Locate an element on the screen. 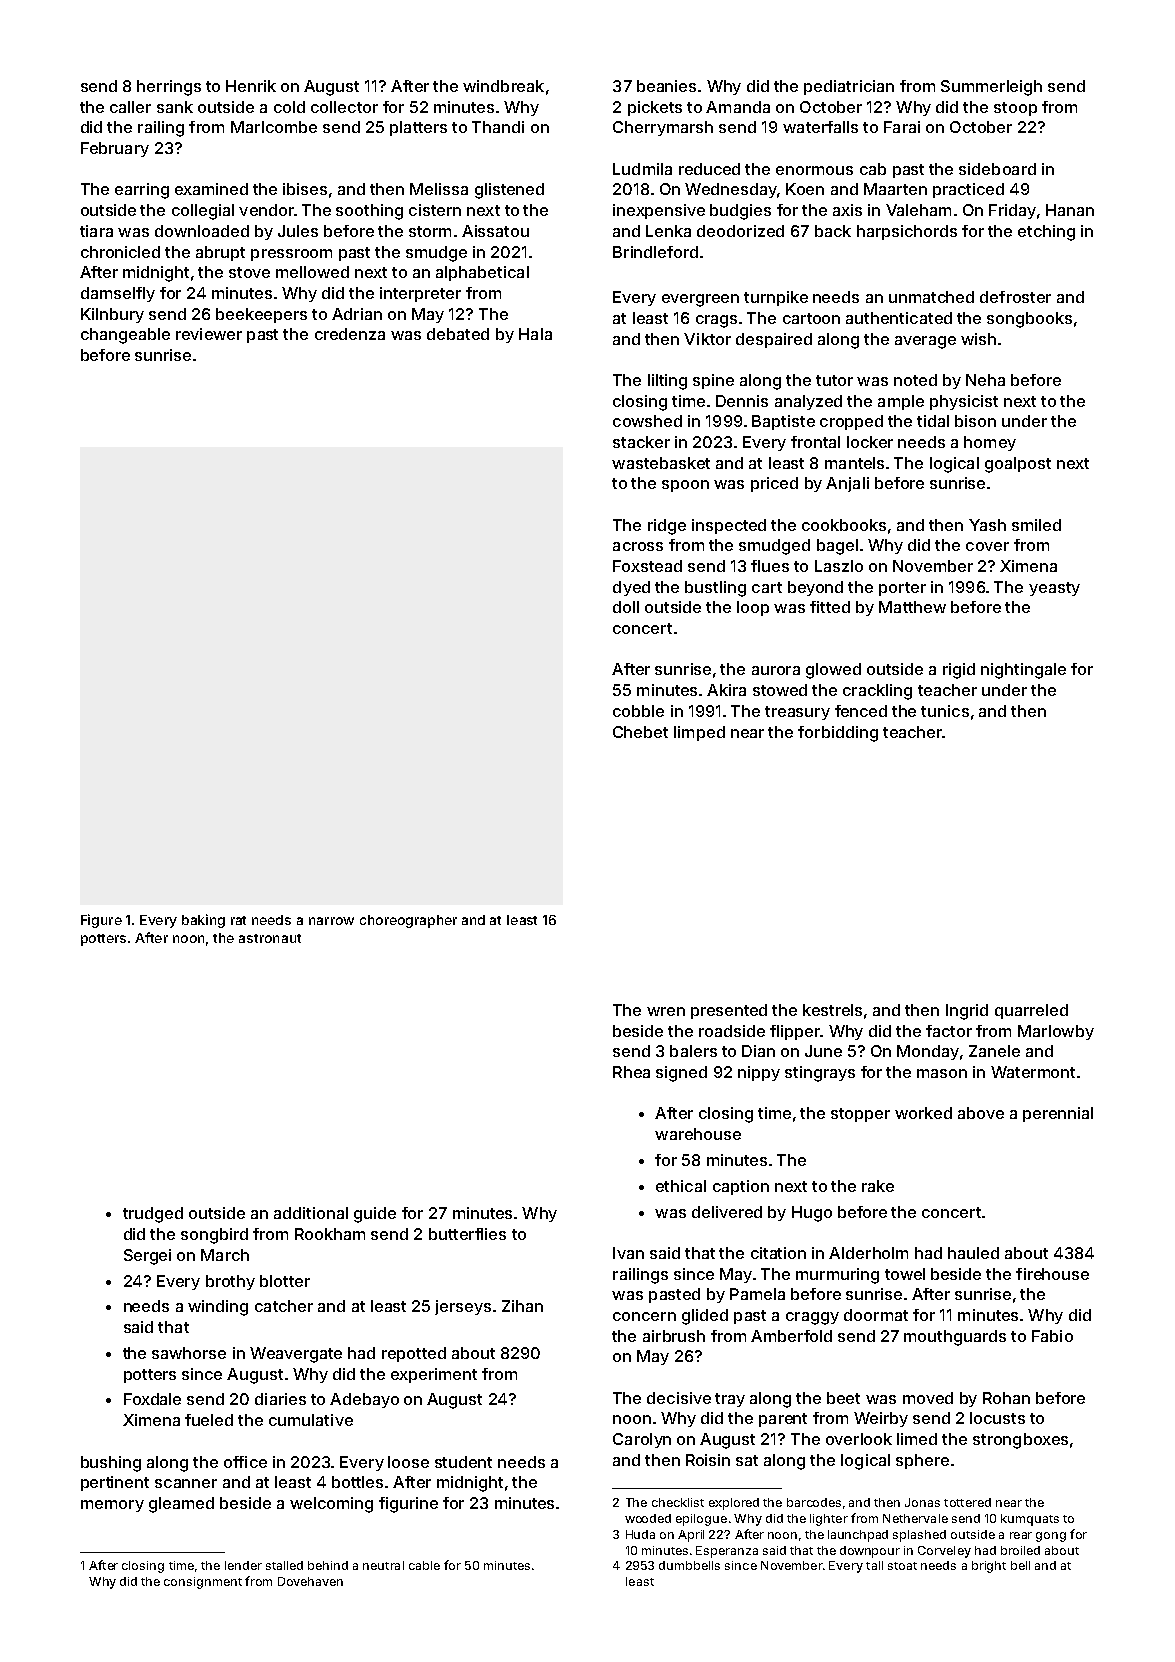 Image resolution: width=1175 pixels, height=1662 pixels. stoop is located at coordinates (1015, 109).
